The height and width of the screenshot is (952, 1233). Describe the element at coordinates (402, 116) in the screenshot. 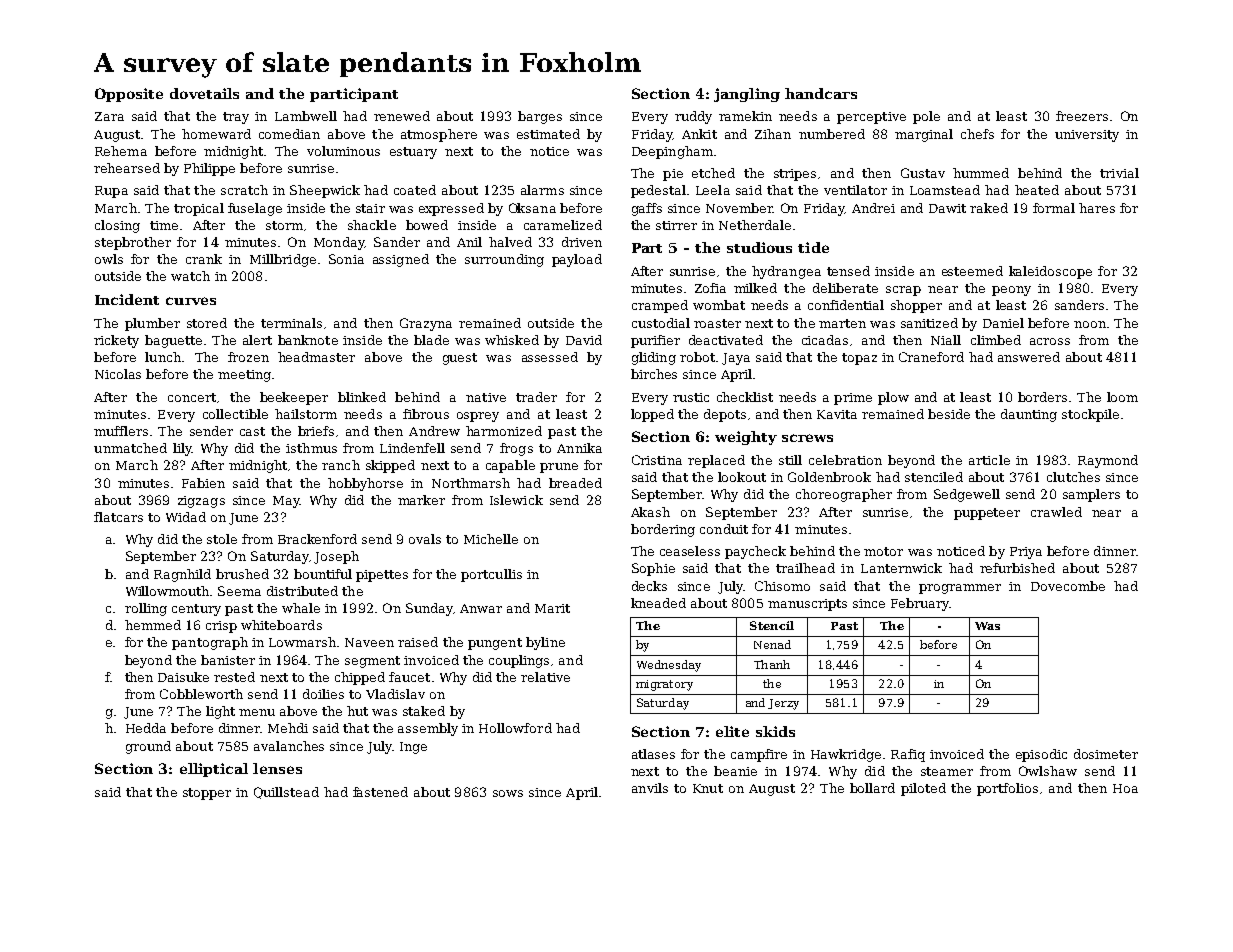

I see `renewed` at that location.
